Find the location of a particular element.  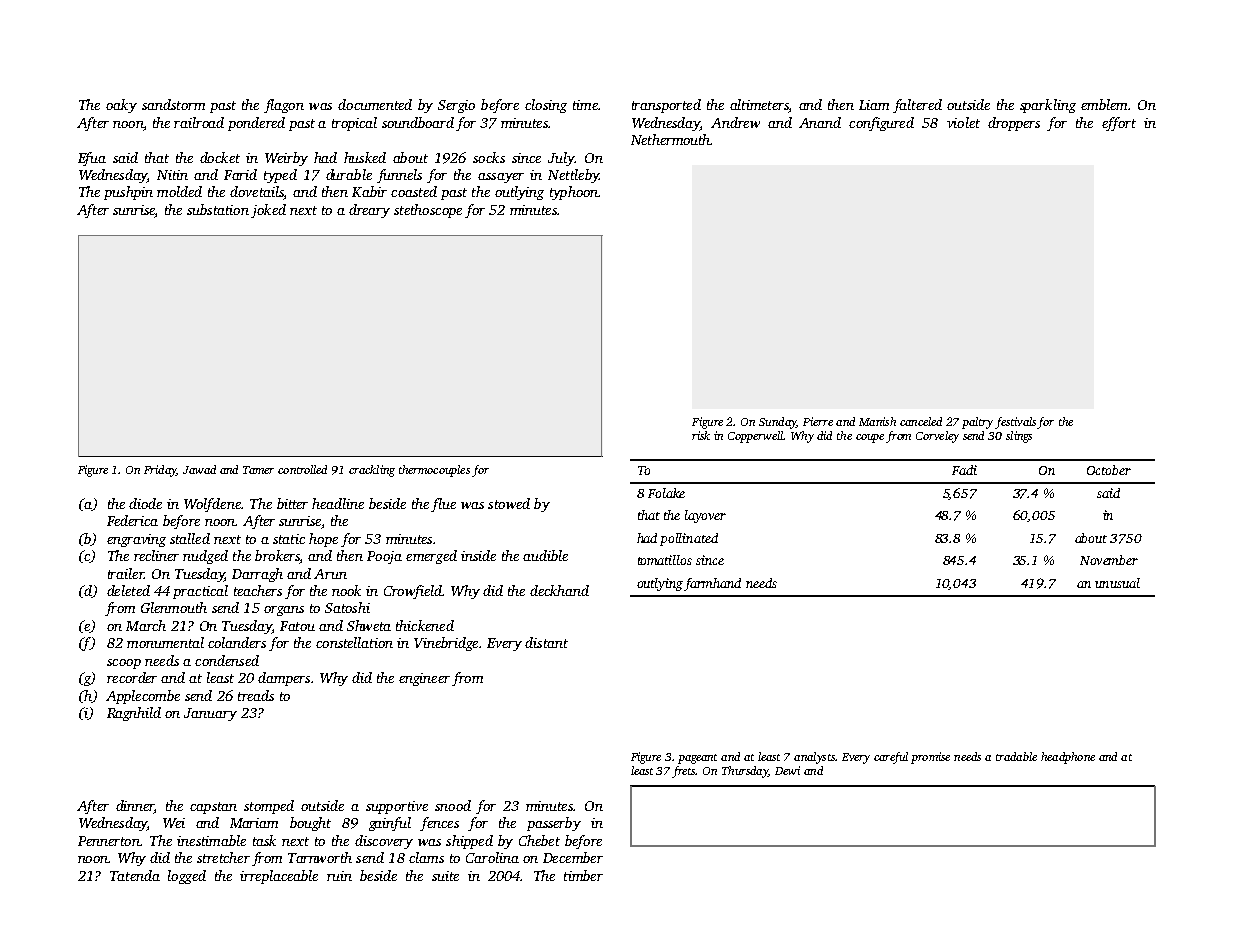

farmhand is located at coordinates (712, 584).
